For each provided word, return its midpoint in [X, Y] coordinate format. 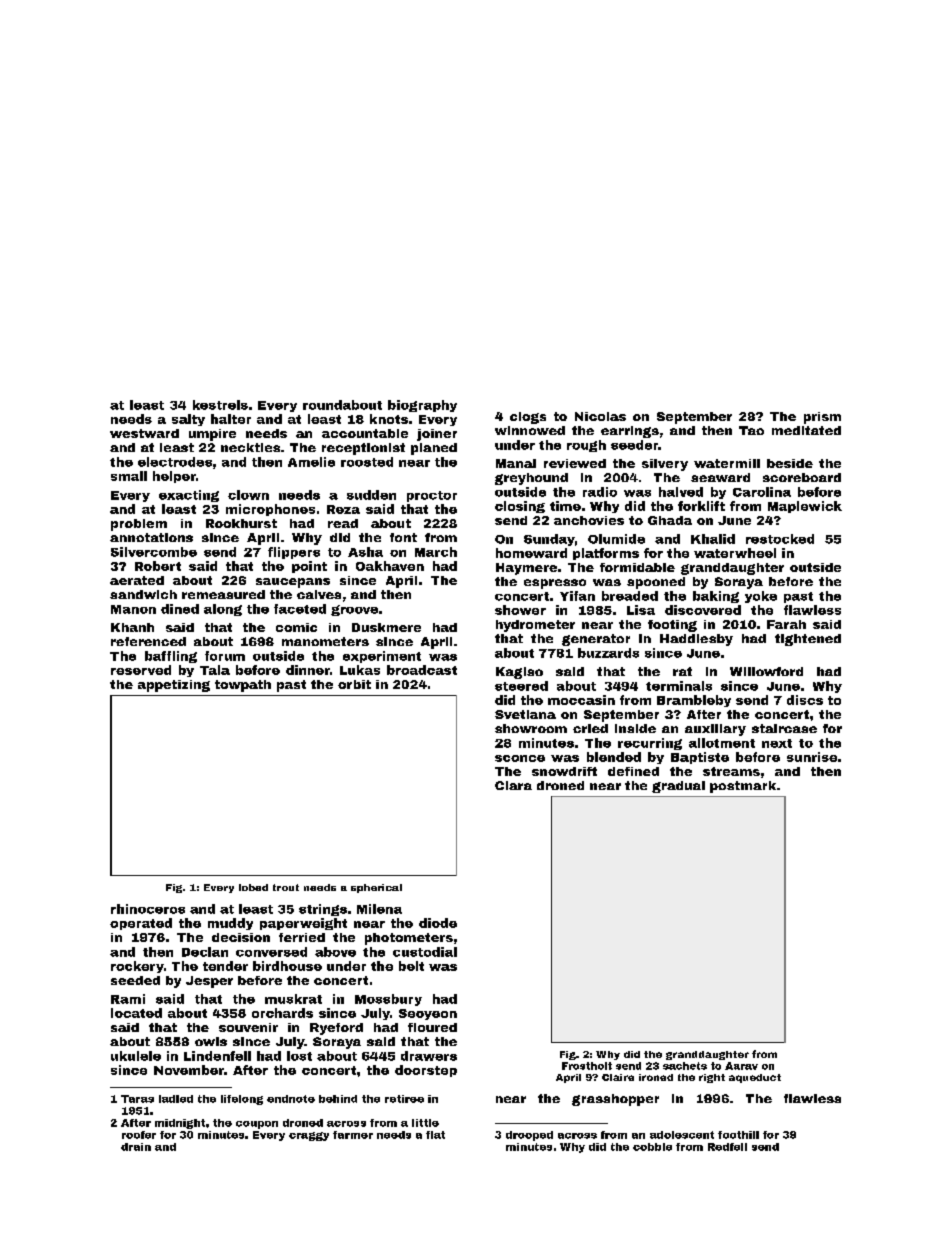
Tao [751, 430]
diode [438, 923]
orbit [354, 684]
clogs [528, 418]
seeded [135, 980]
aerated [137, 580]
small [129, 476]
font [403, 537]
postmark [743, 787]
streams [731, 771]
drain [136, 1147]
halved [681, 492]
